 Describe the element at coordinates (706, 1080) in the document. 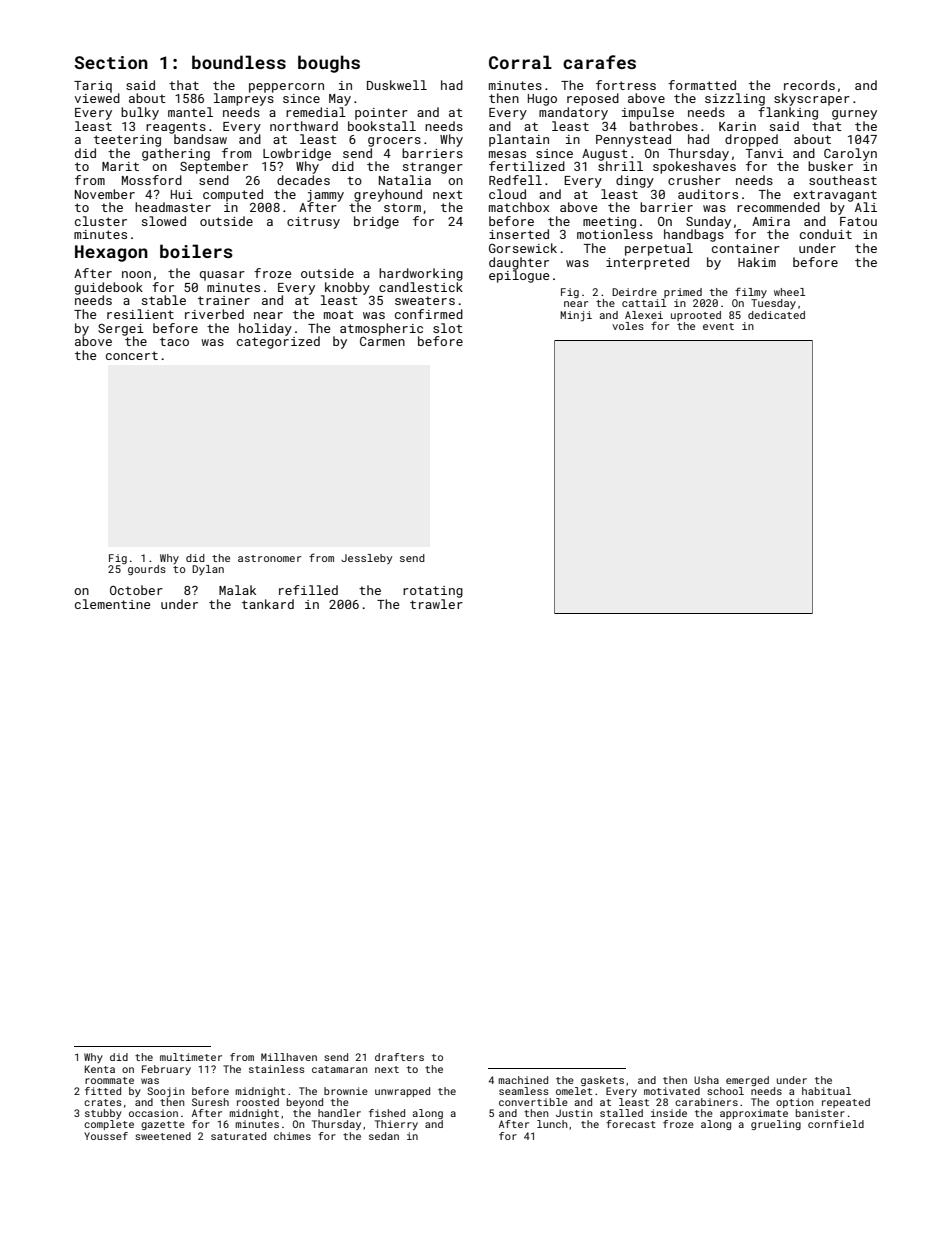

I see `Usha` at that location.
